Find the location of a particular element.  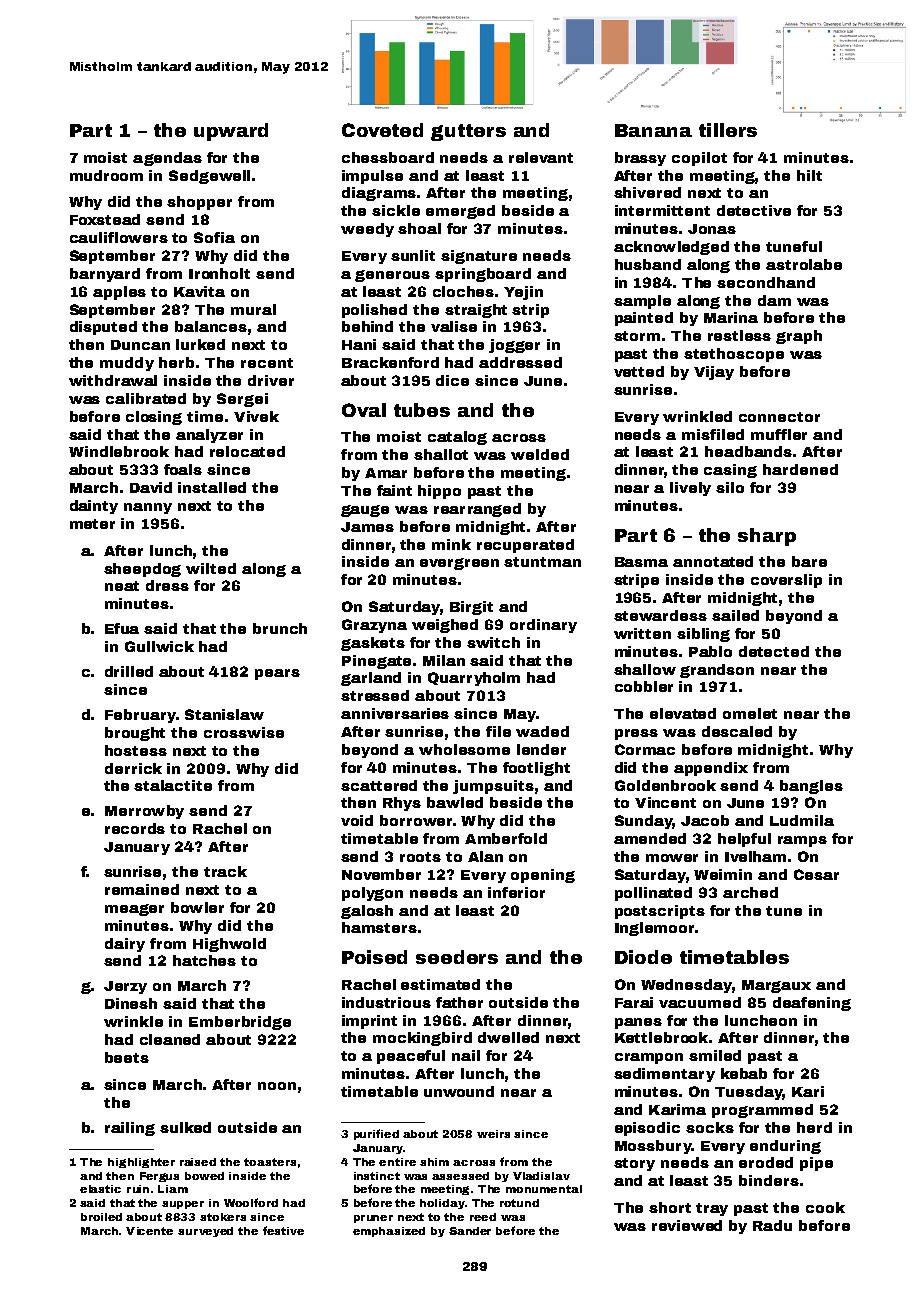

Cesar is located at coordinates (816, 874).
